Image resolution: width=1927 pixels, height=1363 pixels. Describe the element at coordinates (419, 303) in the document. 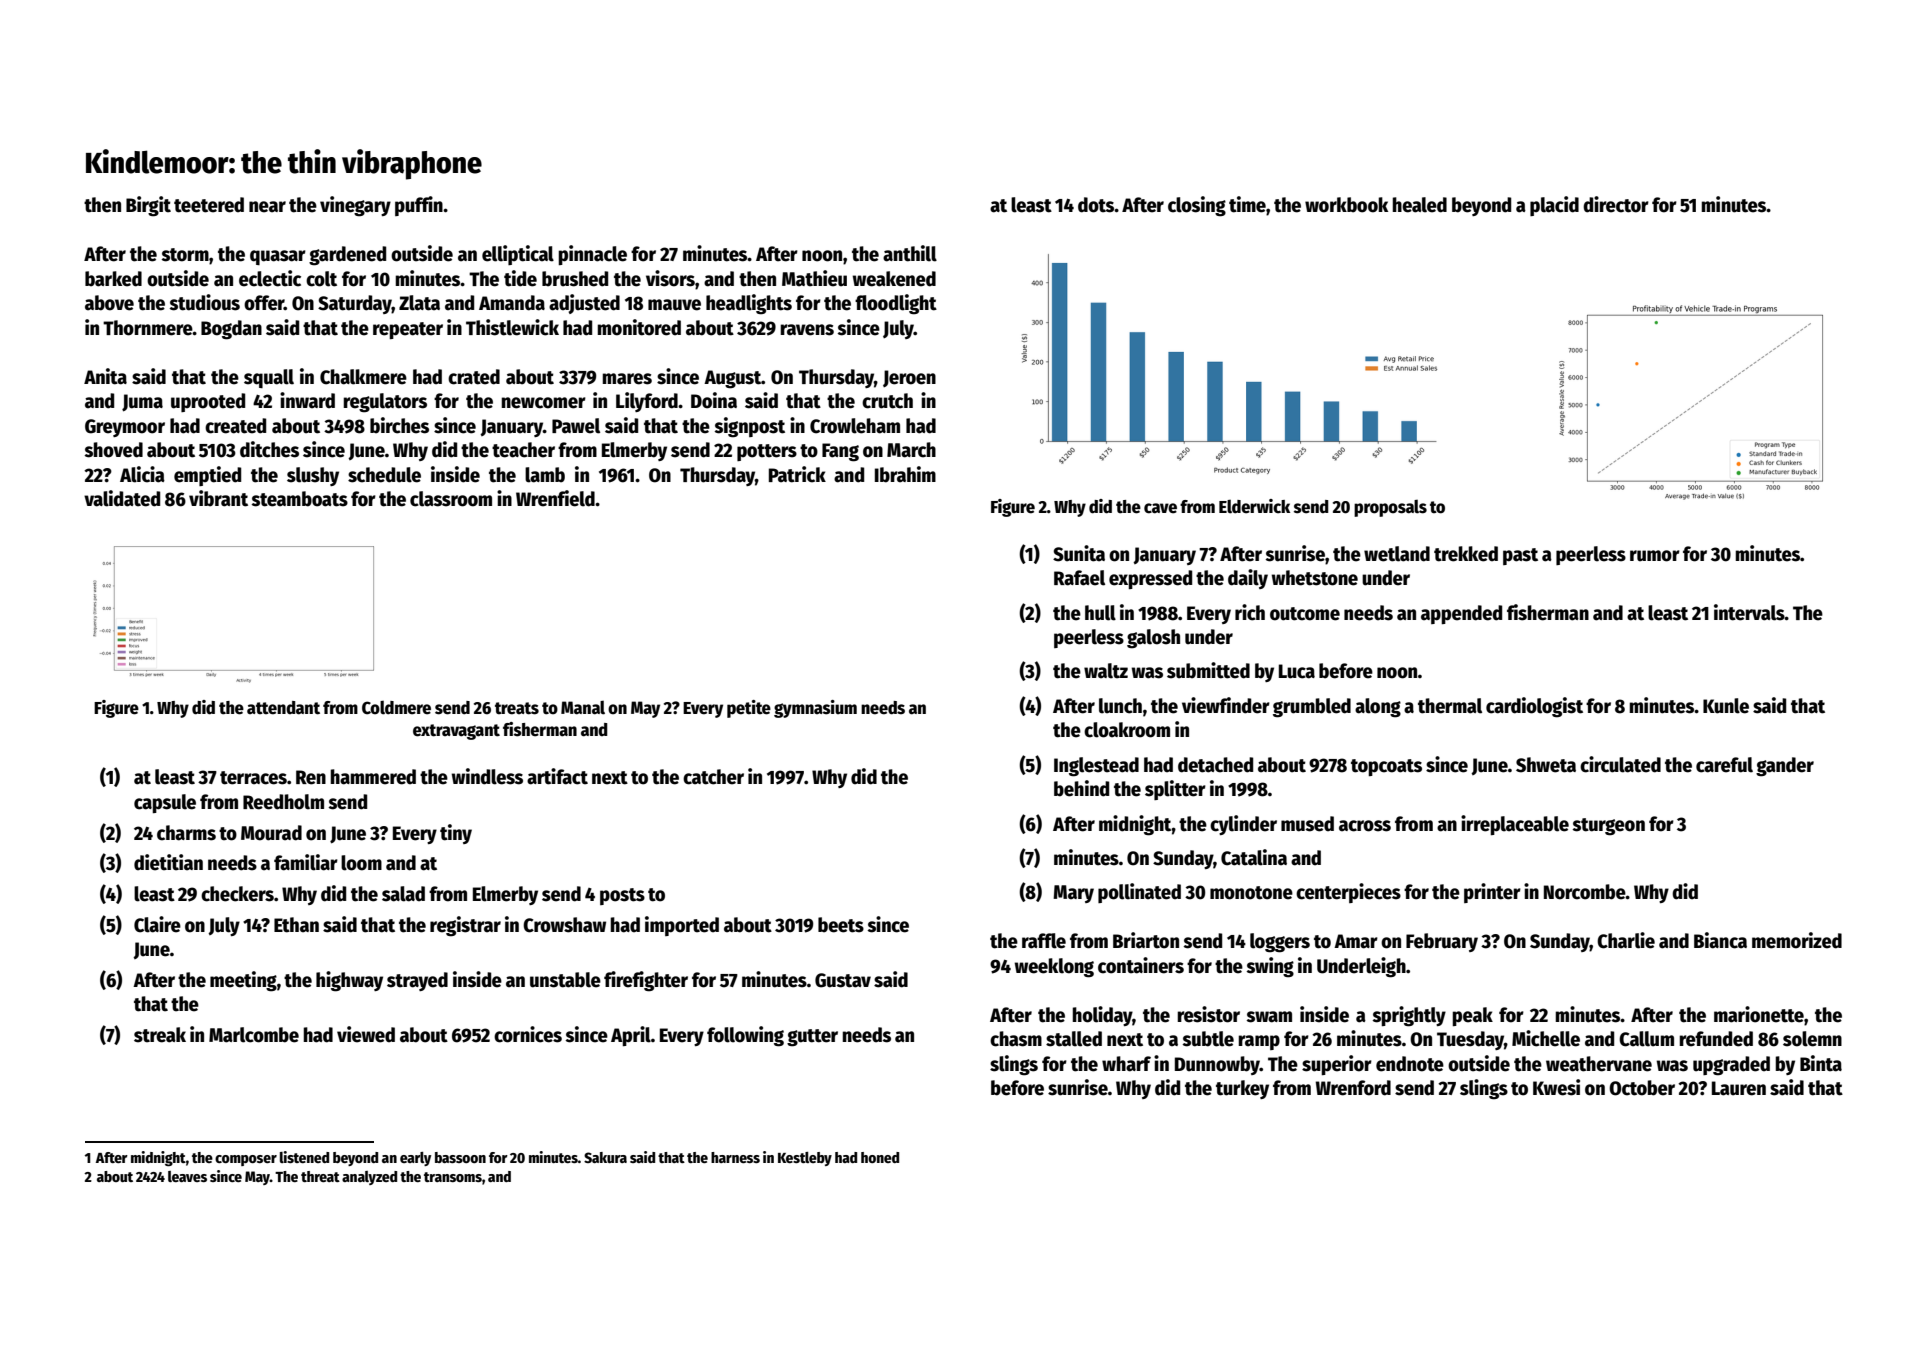

I see `Zlata` at that location.
